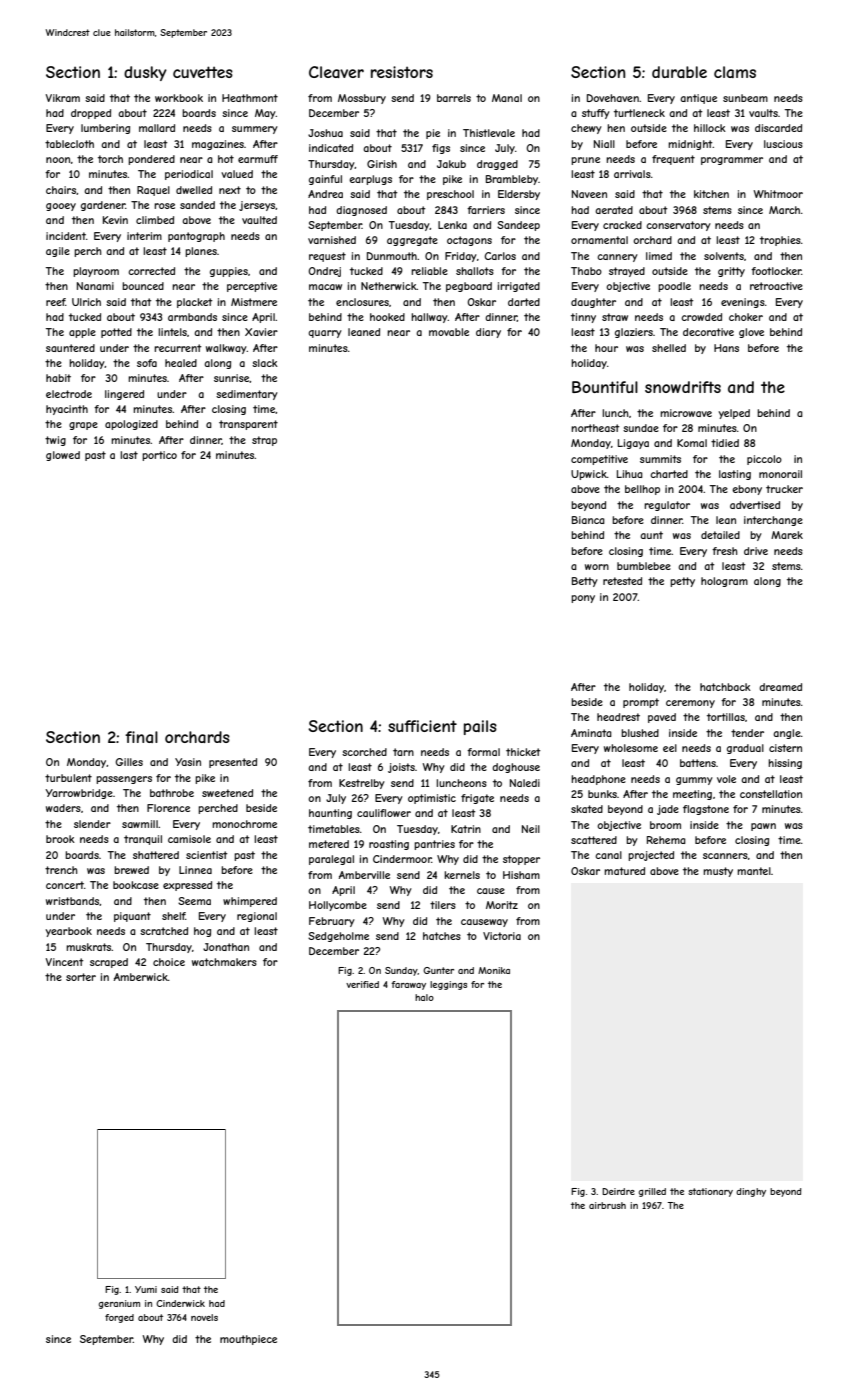  What do you see at coordinates (194, 303) in the screenshot?
I see `placket` at bounding box center [194, 303].
